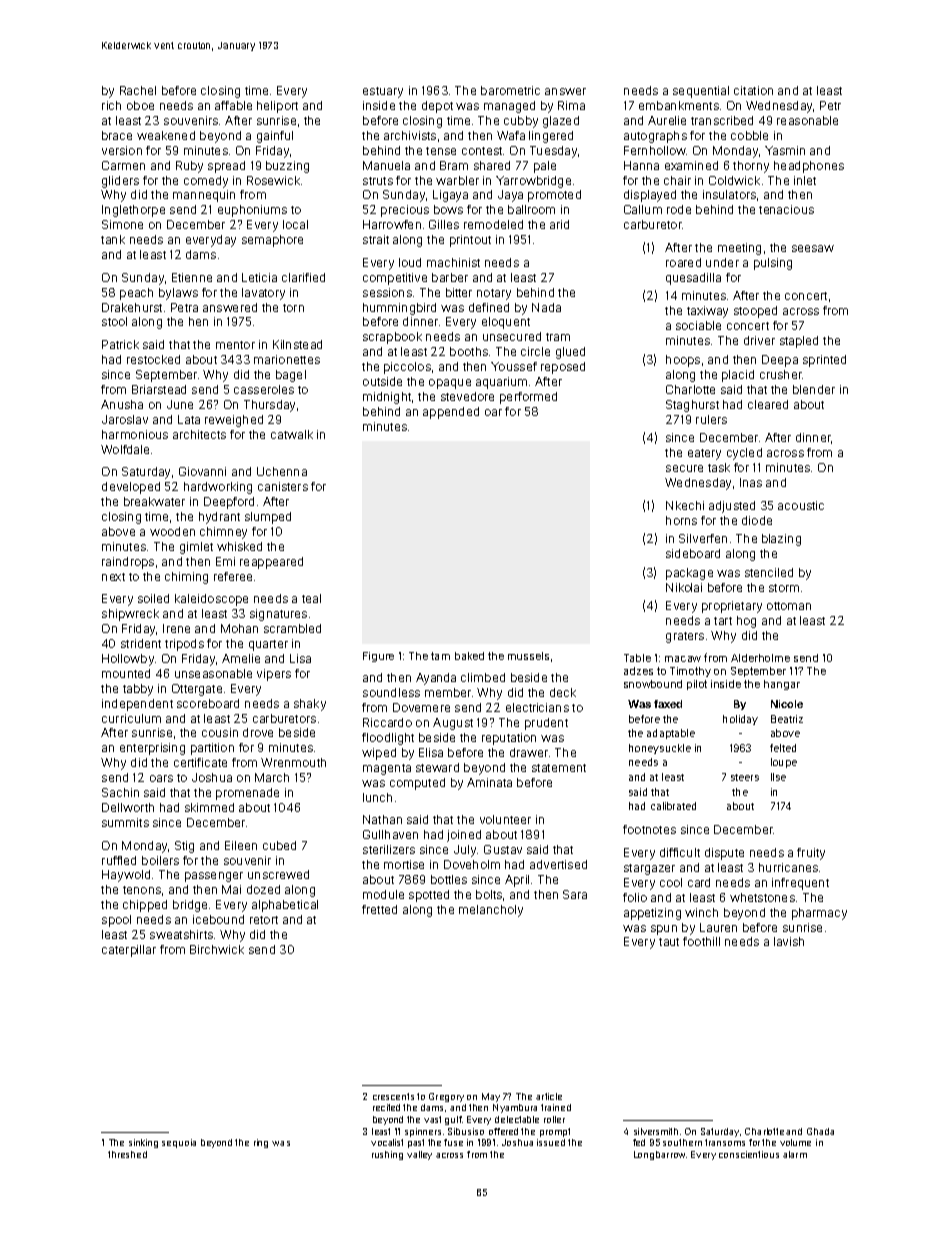 This image has height=1233, width=952. What do you see at coordinates (451, 413) in the image?
I see `appended` at bounding box center [451, 413].
